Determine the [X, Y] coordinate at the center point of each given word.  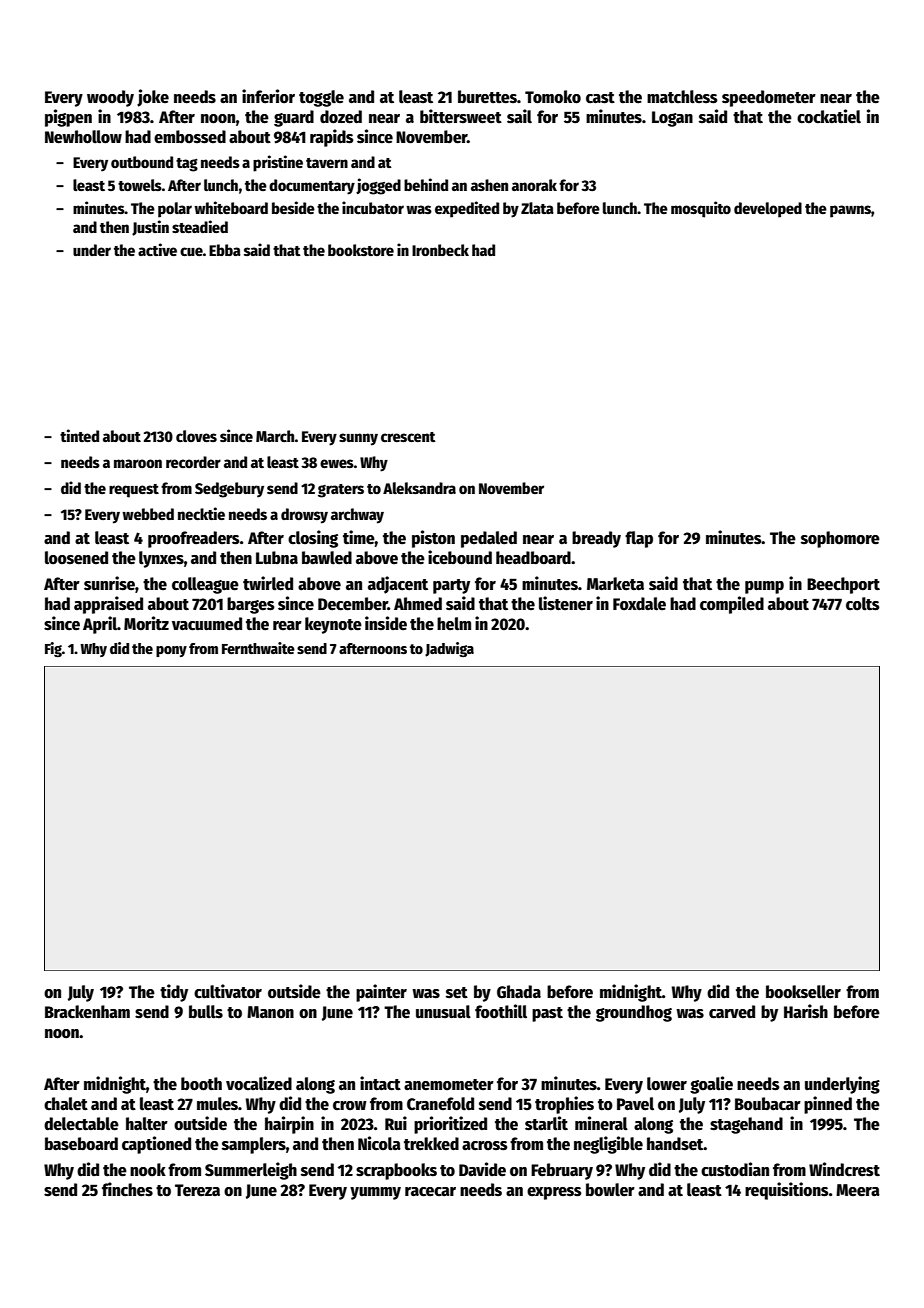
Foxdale [639, 604]
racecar [430, 1192]
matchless [682, 97]
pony [171, 651]
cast [600, 98]
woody [110, 98]
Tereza [197, 1190]
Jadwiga [449, 649]
